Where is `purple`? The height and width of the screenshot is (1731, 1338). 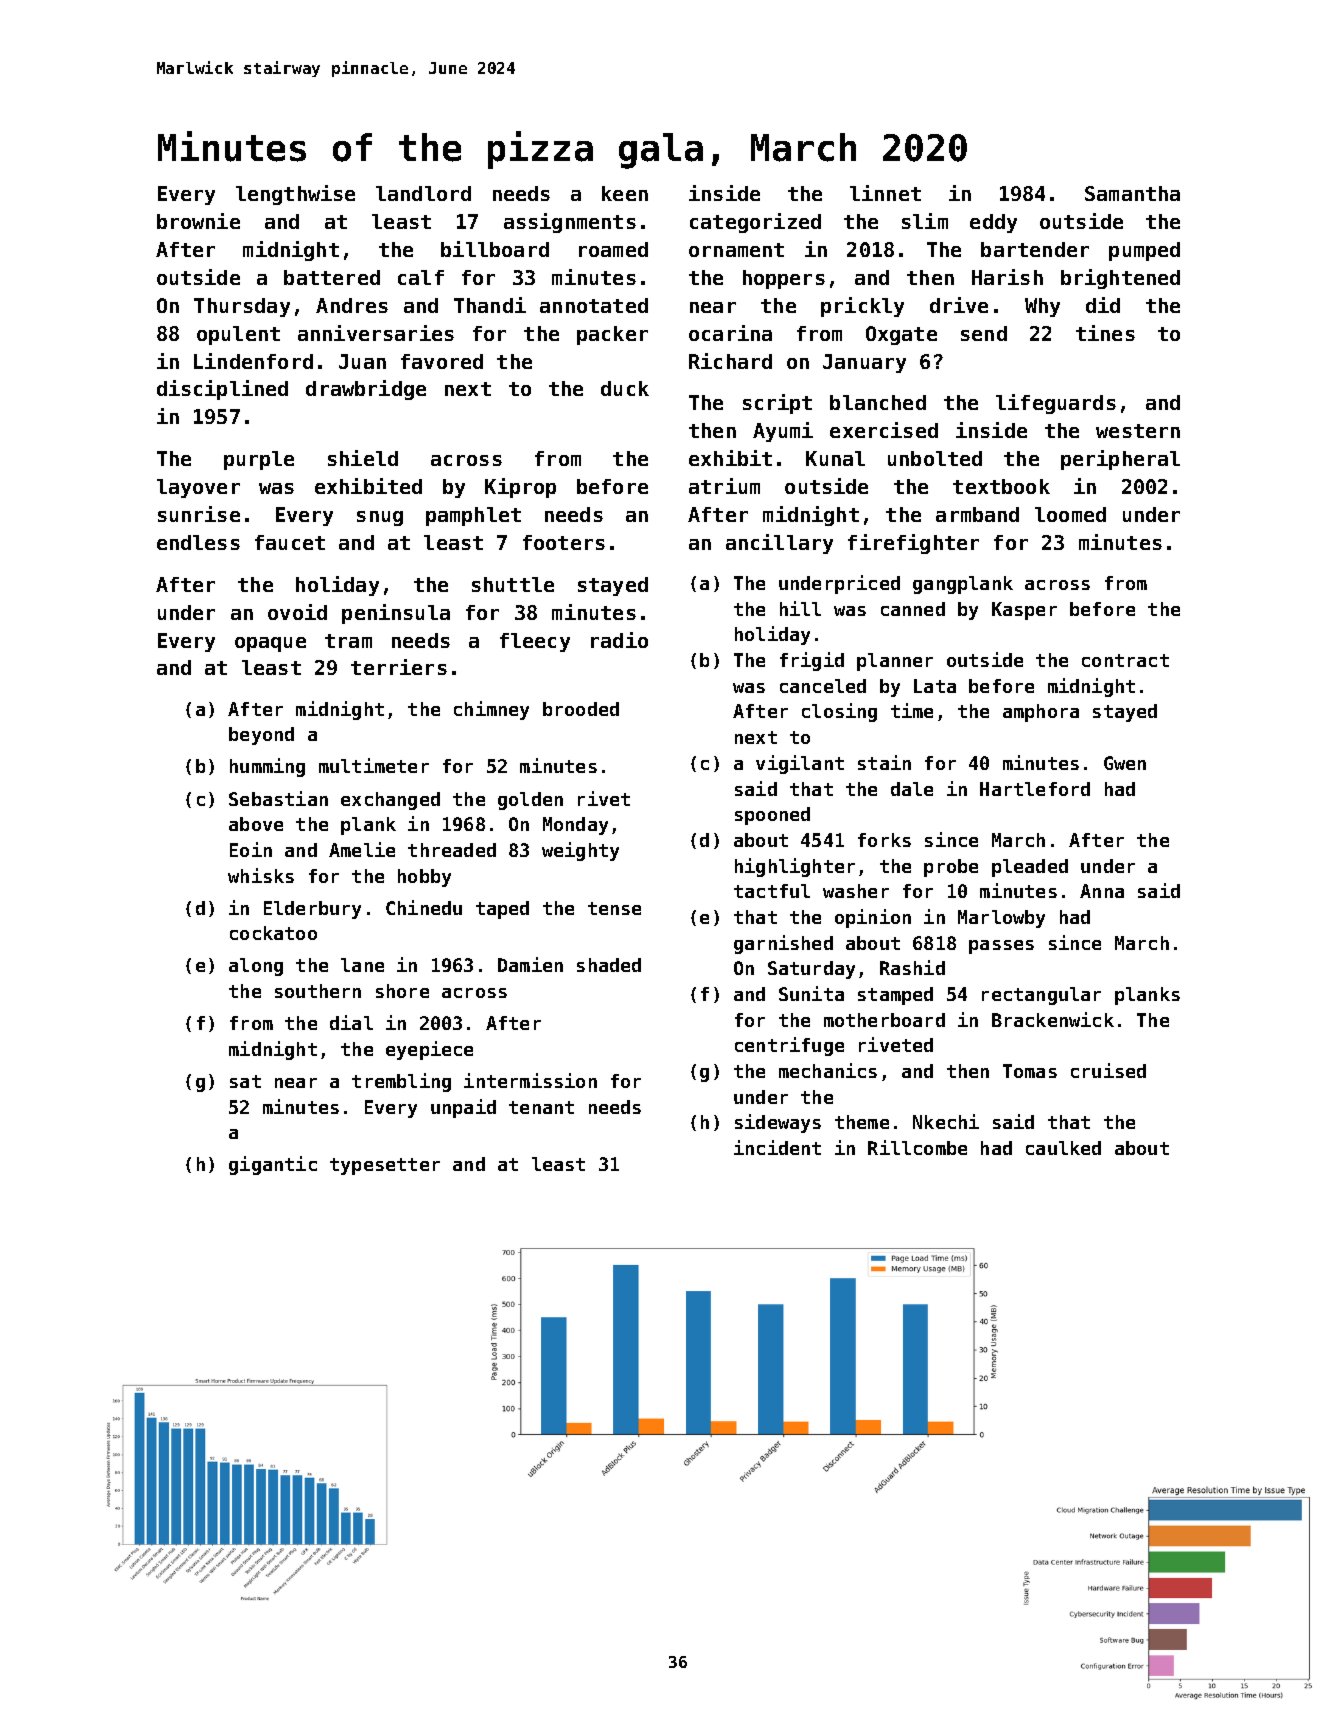
purple is located at coordinates (259, 460).
